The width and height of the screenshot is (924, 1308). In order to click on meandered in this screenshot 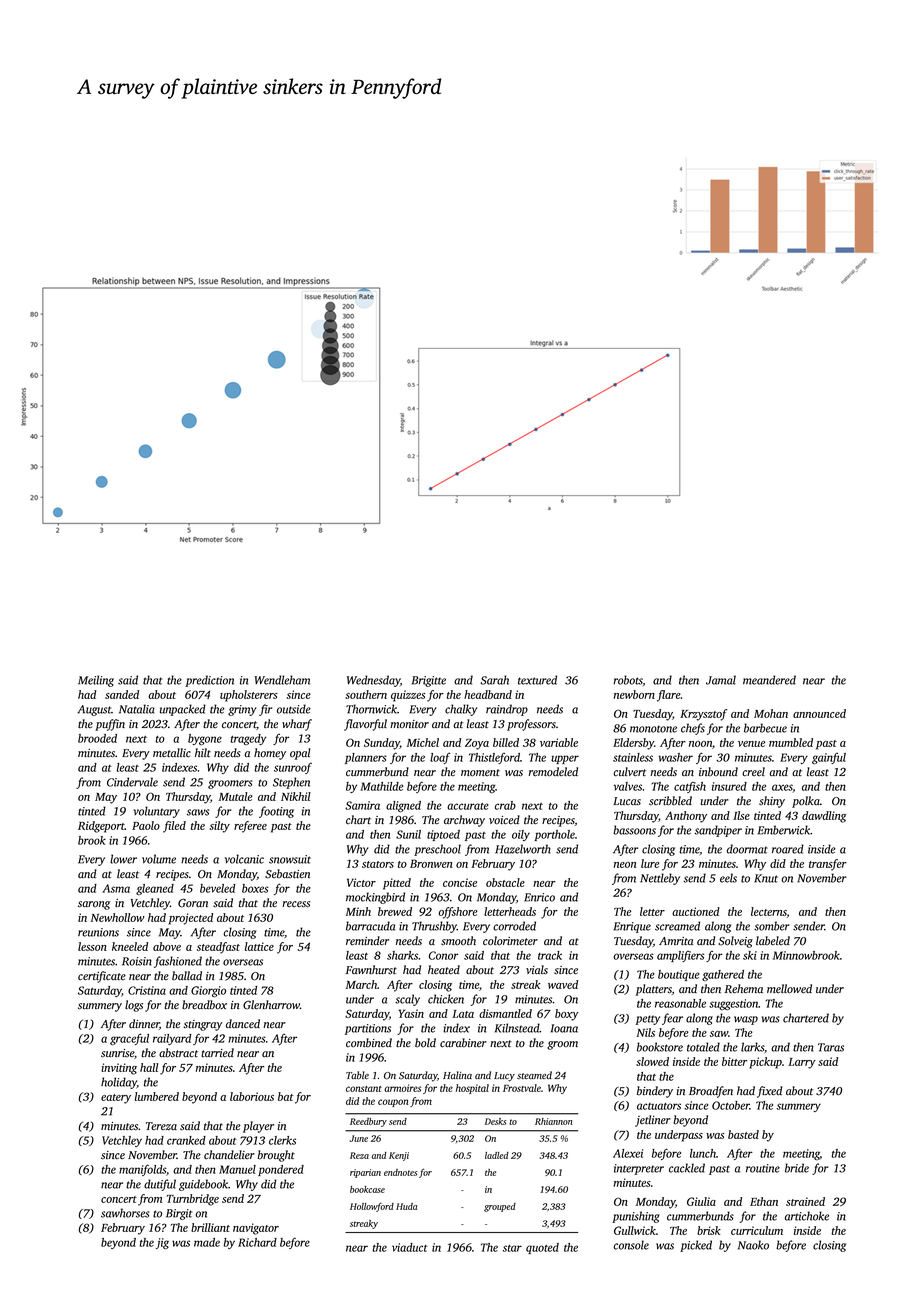, I will do `click(769, 680)`.
